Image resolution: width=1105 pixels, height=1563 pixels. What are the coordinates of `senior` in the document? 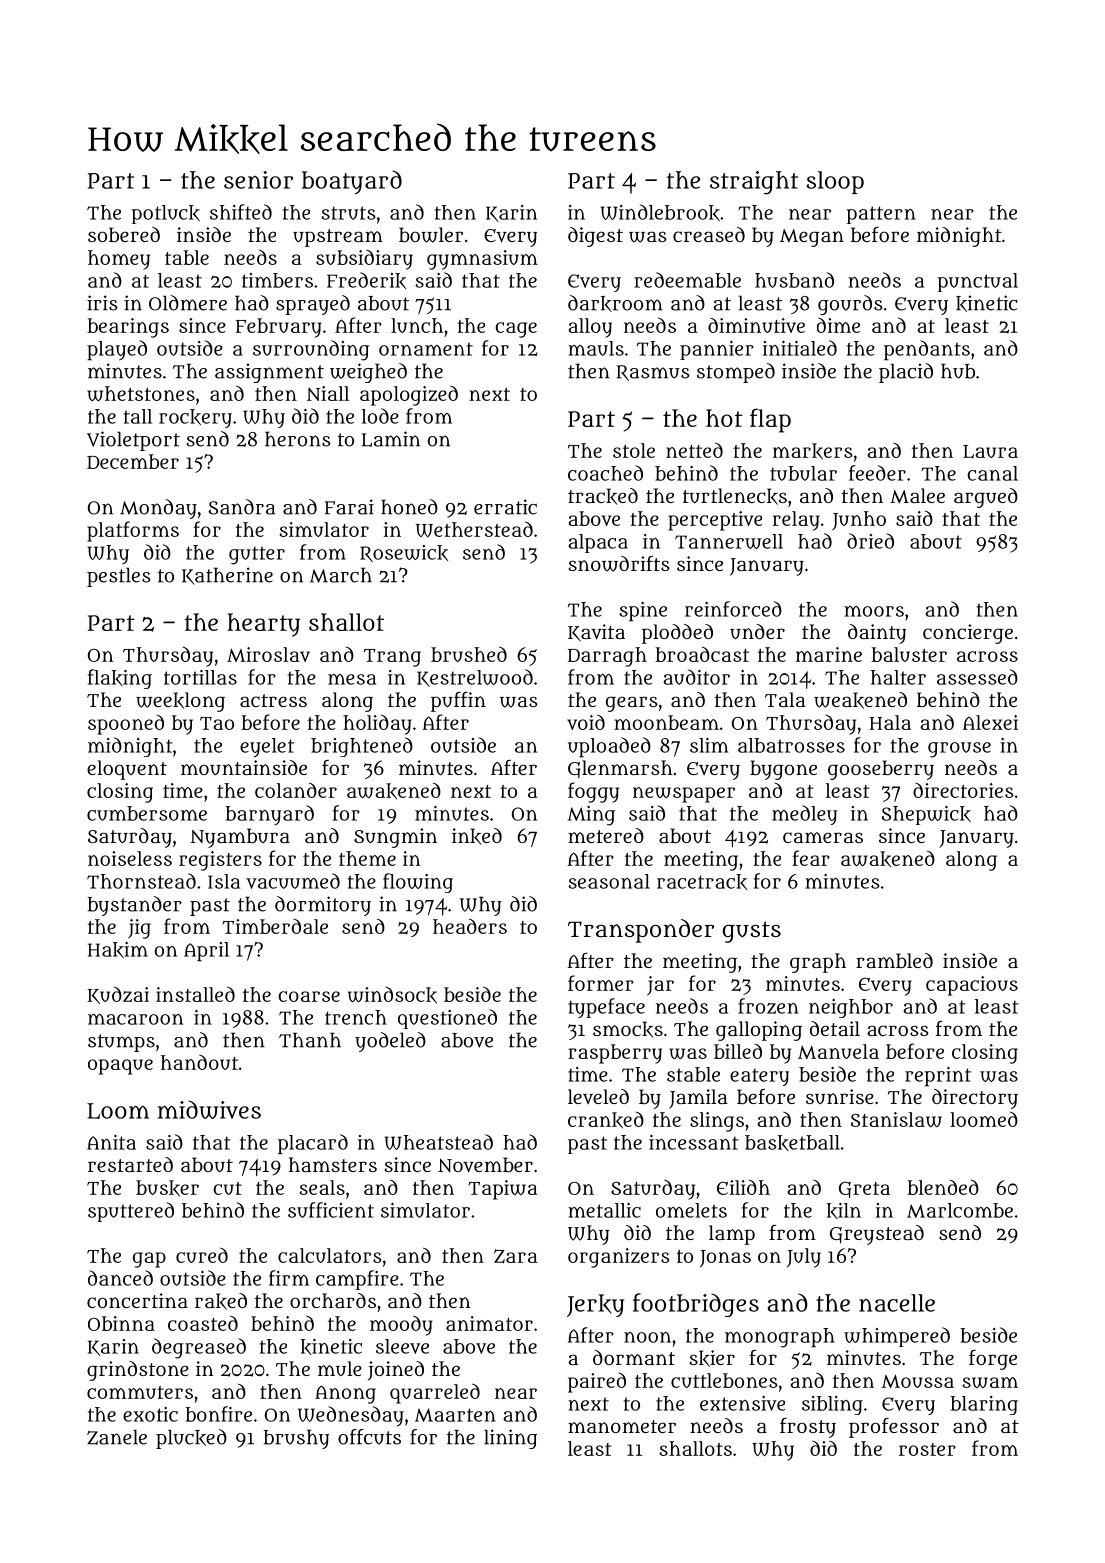 It's located at (258, 180).
